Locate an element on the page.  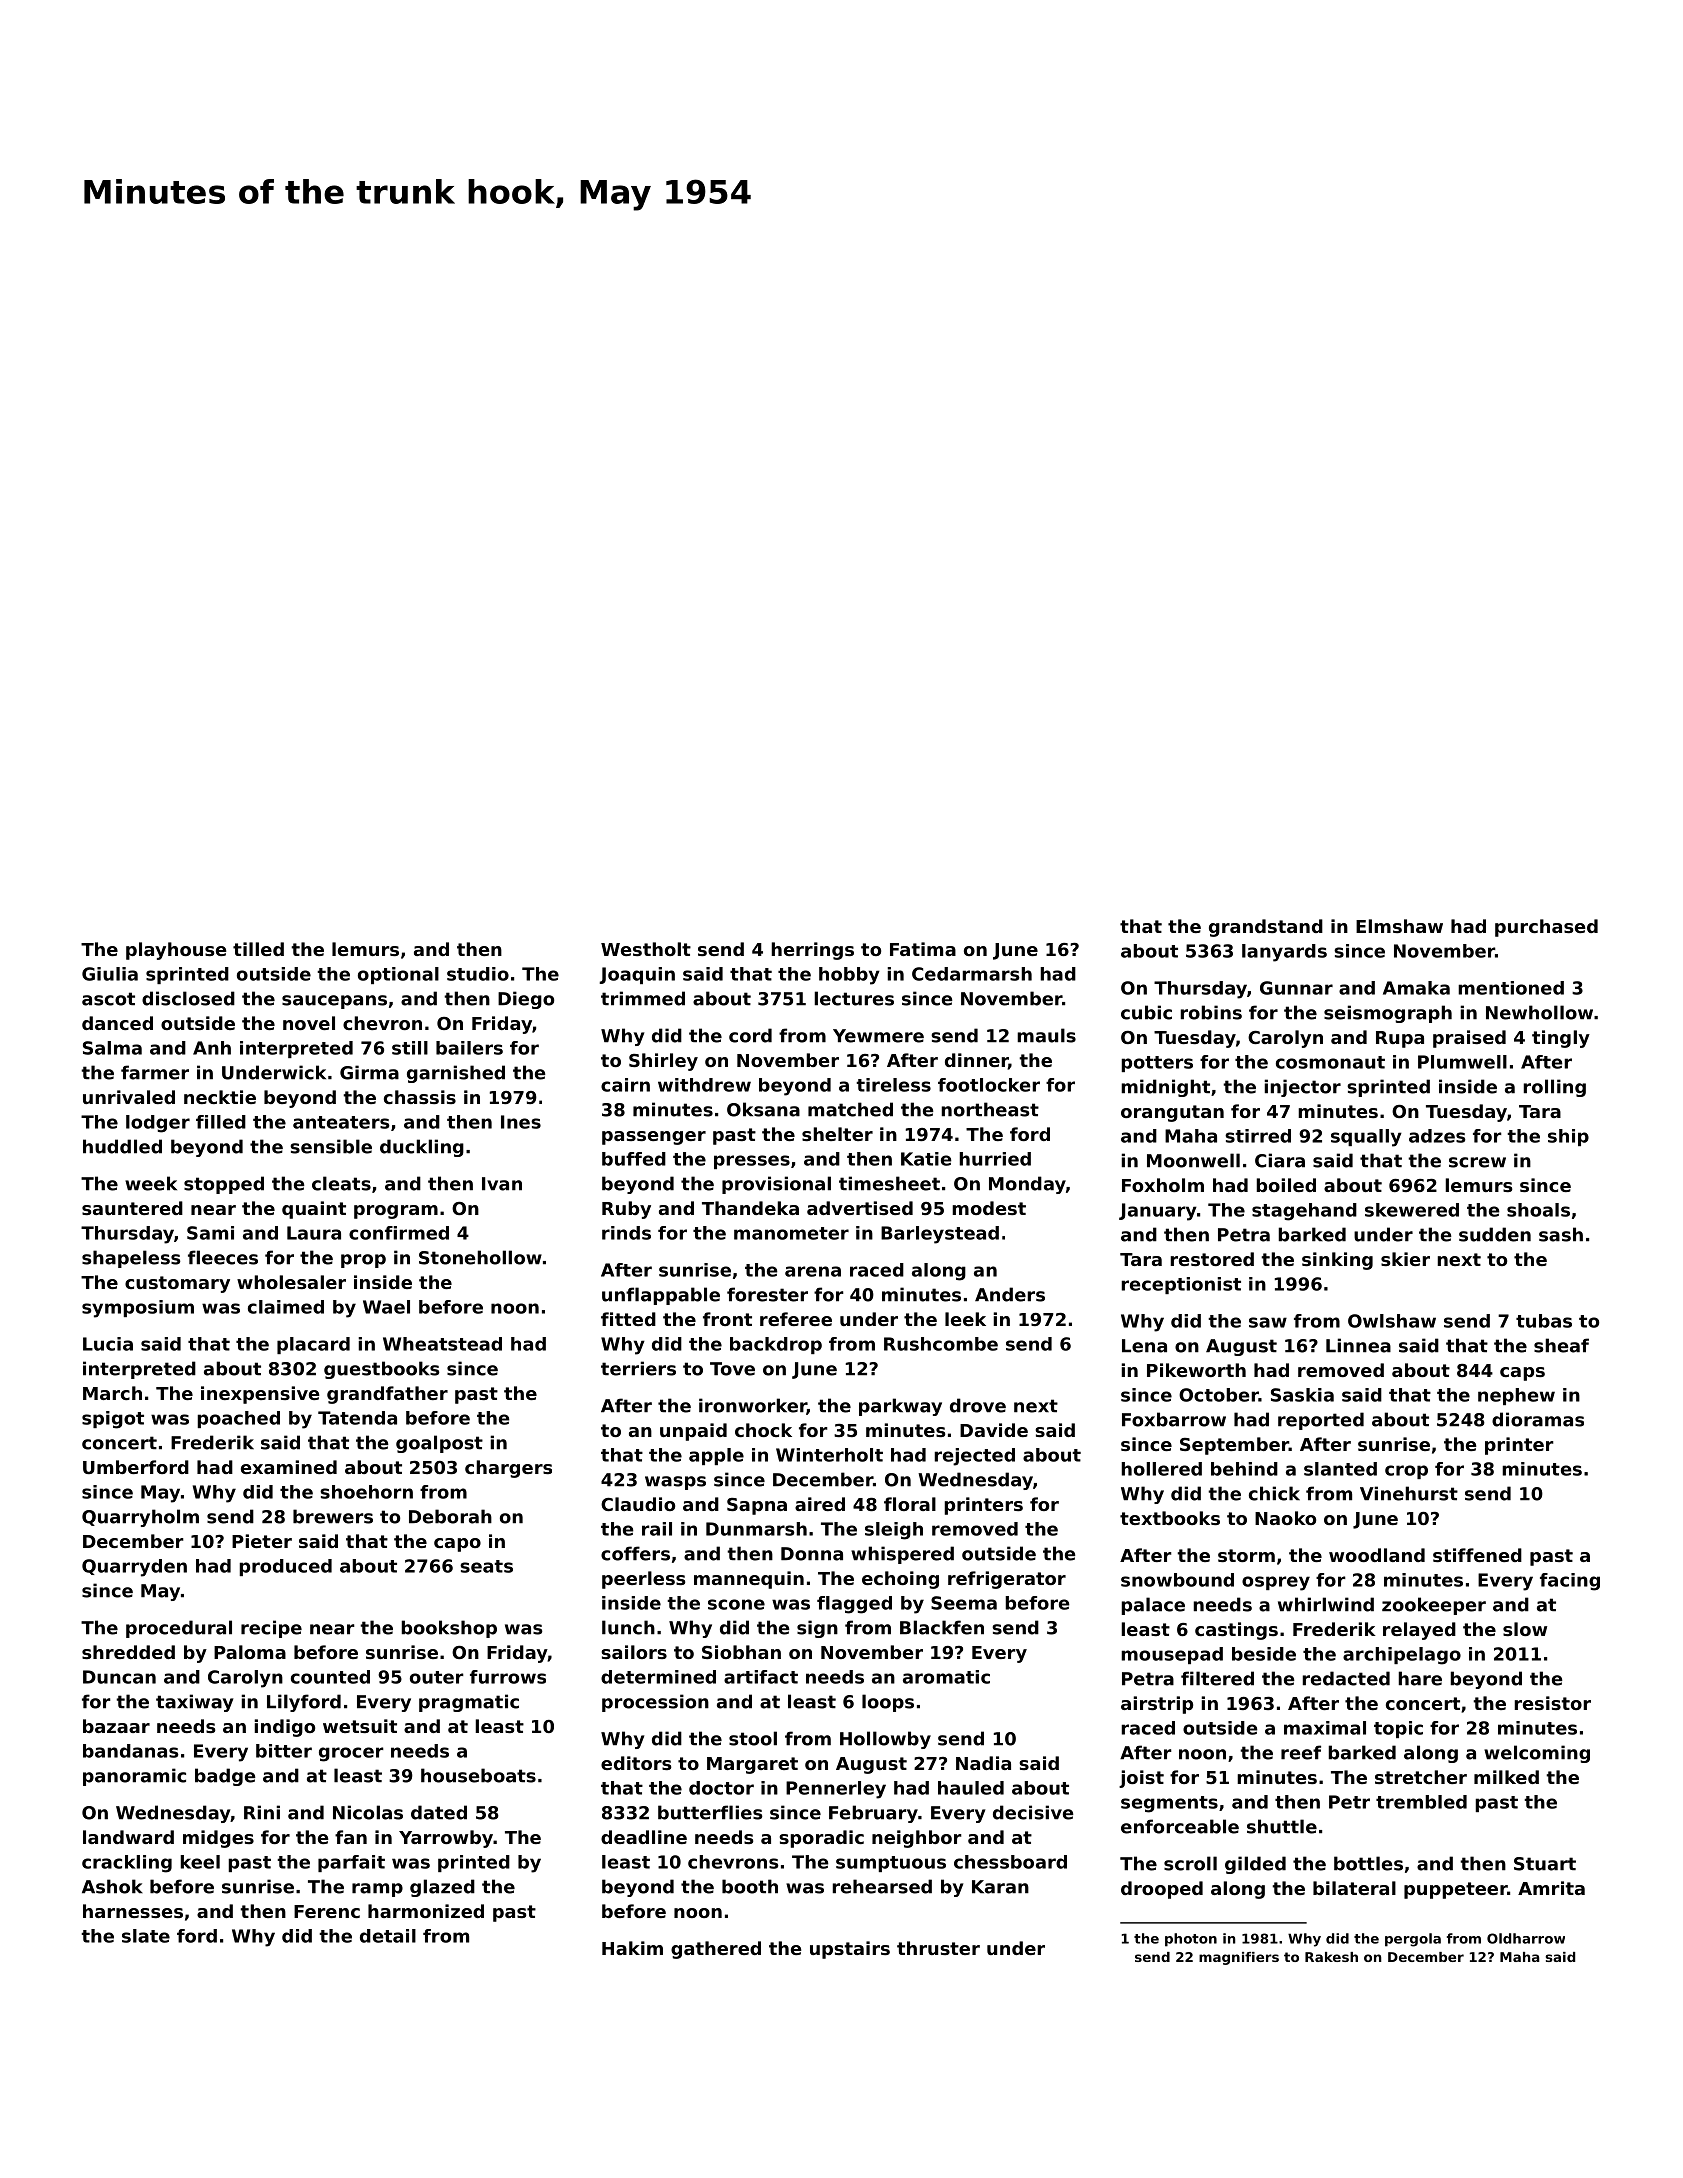
slate is located at coordinates (146, 1936).
